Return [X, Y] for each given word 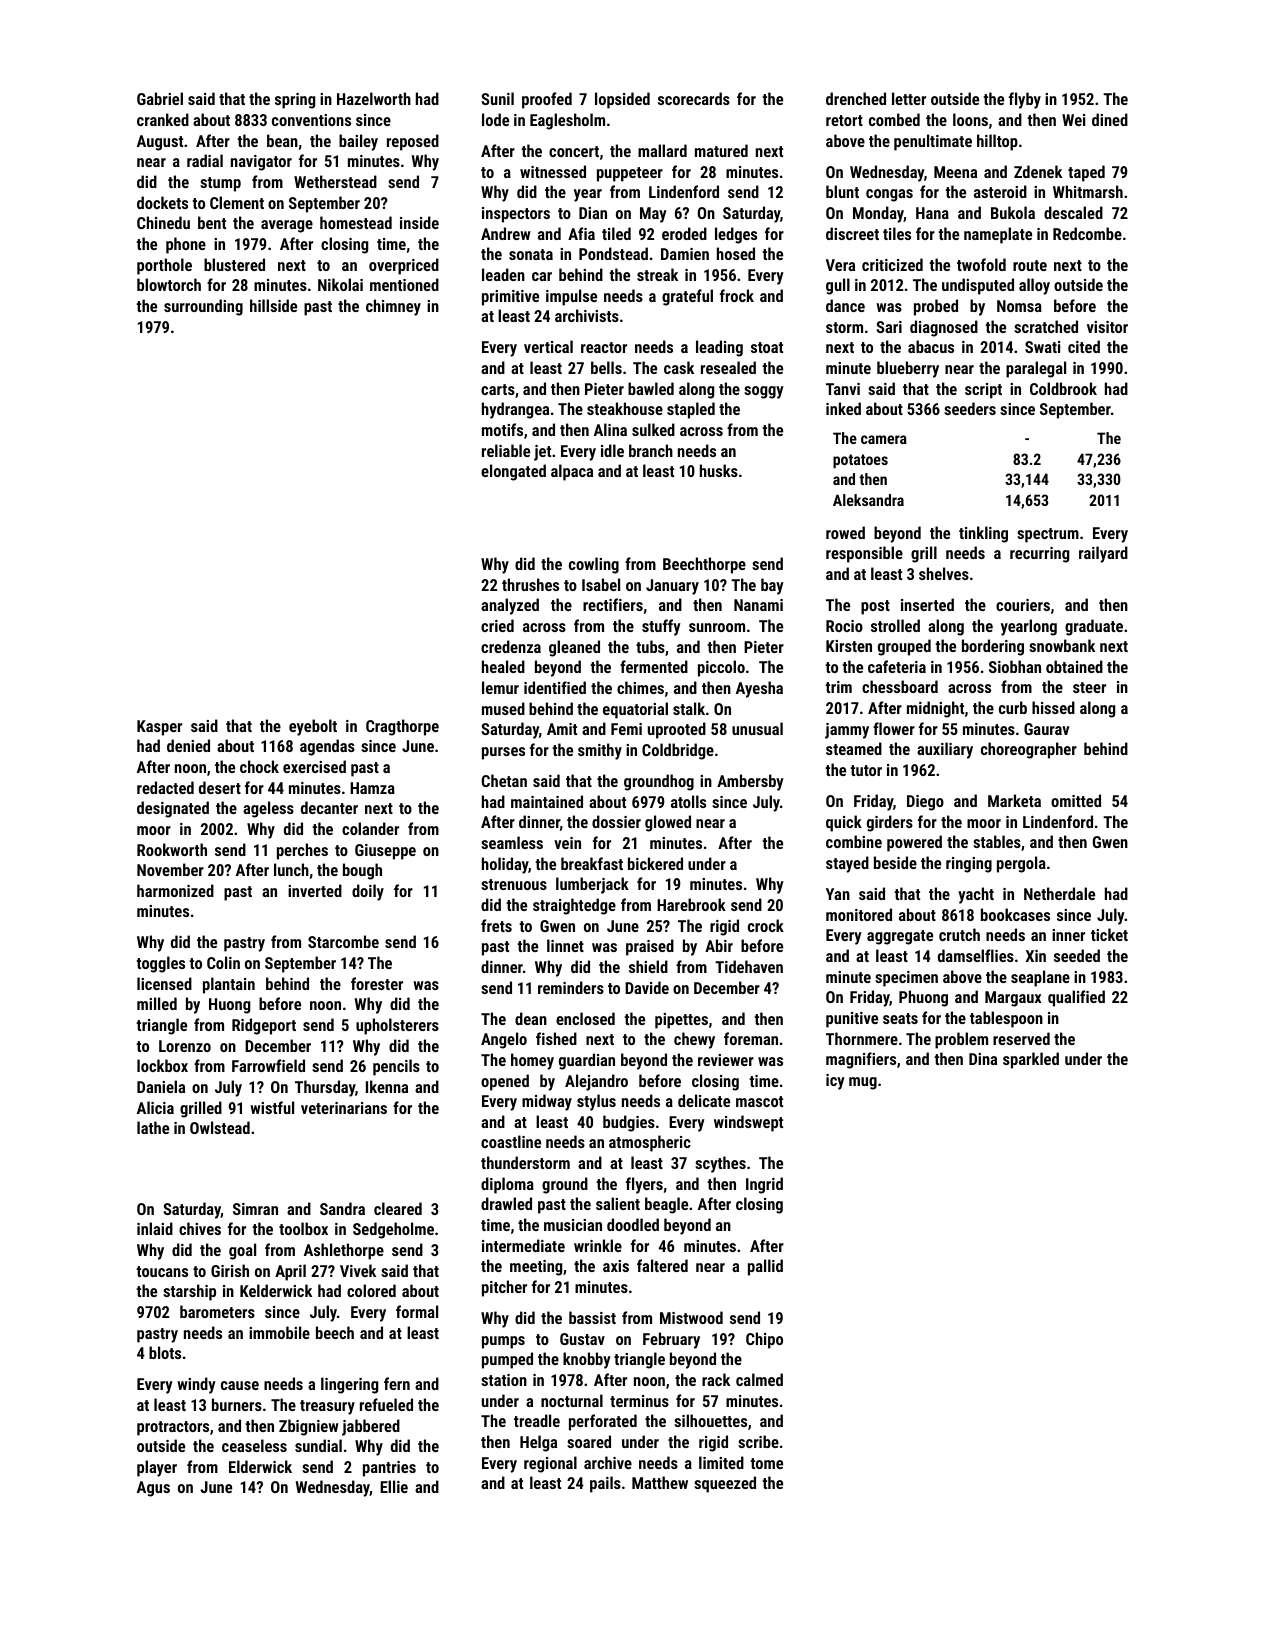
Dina [983, 1059]
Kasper [159, 728]
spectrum [1048, 535]
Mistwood [691, 1317]
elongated [513, 472]
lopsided [622, 100]
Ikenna [387, 1086]
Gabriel [160, 98]
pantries [389, 1469]
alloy [1034, 286]
